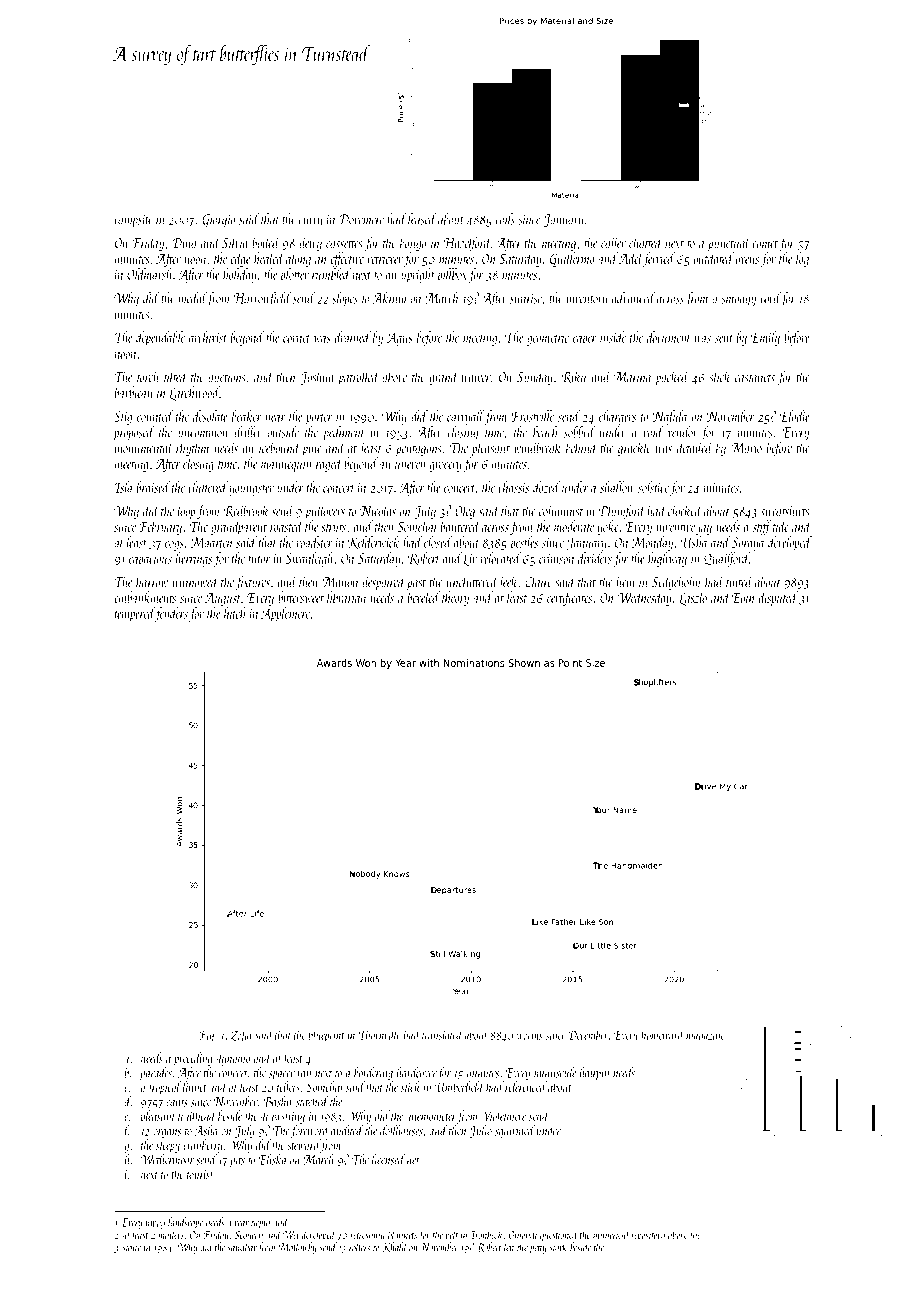 Image resolution: width=924 pixels, height=1308 pixels. Describe the element at coordinates (461, 526) in the screenshot. I see `bantered` at that location.
